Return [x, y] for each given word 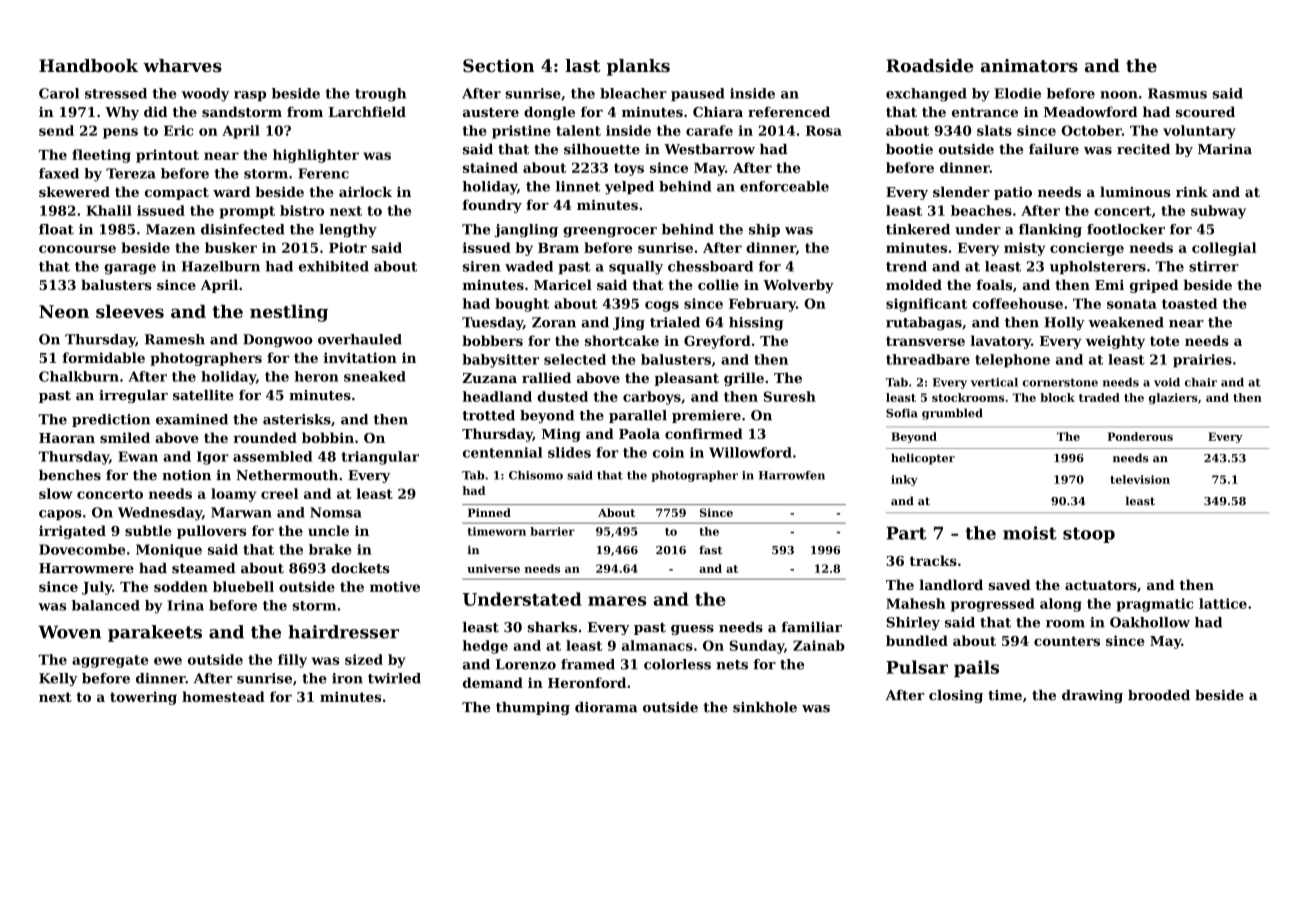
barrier [552, 531]
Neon [64, 311]
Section [499, 65]
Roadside [930, 65]
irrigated [72, 532]
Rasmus [1177, 93]
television [1140, 479]
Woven [69, 632]
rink [1192, 191]
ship [764, 230]
